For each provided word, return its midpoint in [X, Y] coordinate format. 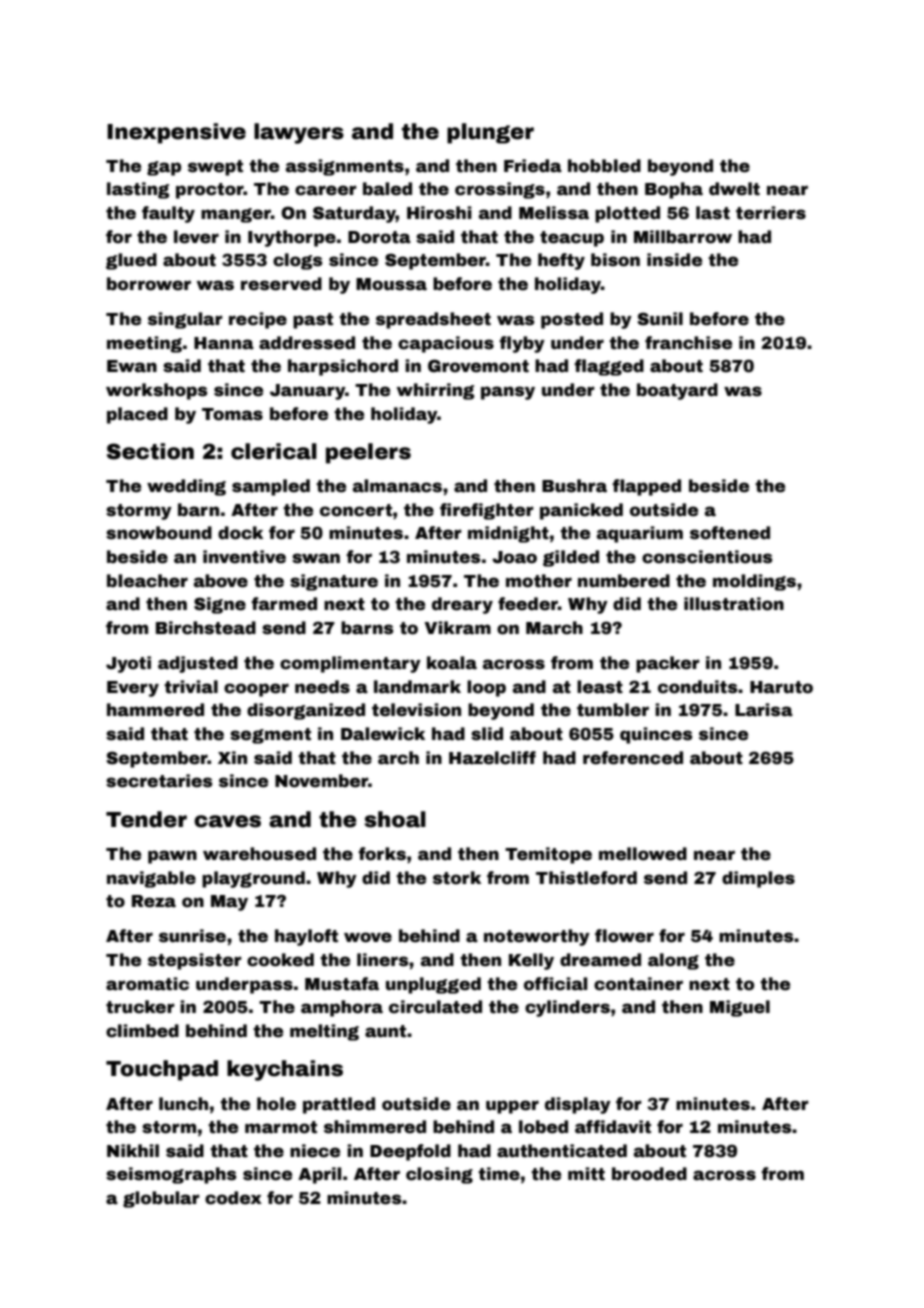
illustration [734, 604]
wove [368, 937]
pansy [508, 393]
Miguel [740, 1008]
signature [334, 582]
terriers [771, 213]
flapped [646, 487]
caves [227, 821]
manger [236, 215]
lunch [183, 1104]
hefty [561, 261]
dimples [758, 879]
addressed [307, 343]
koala [452, 663]
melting [324, 1032]
